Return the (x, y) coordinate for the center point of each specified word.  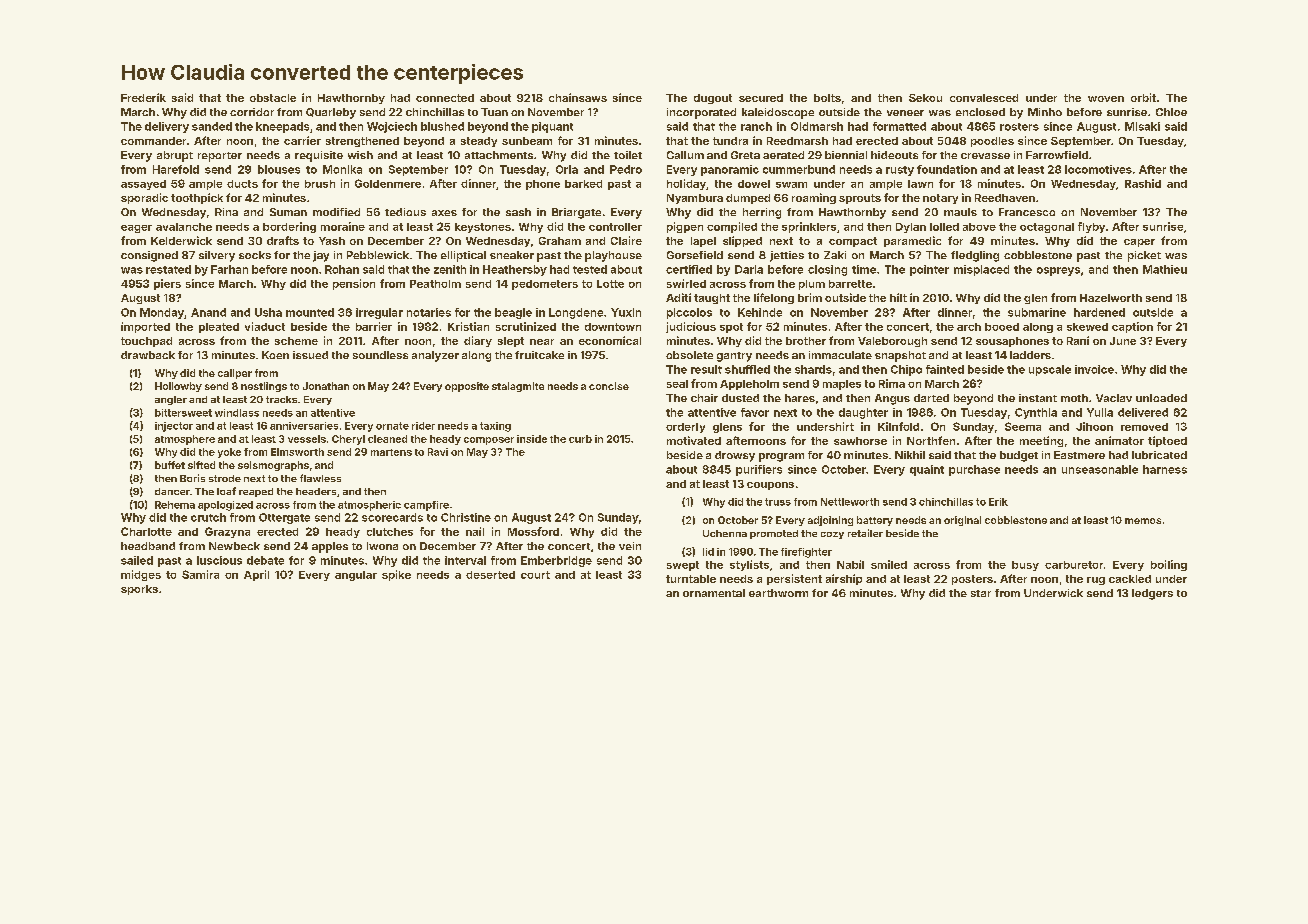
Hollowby (178, 387)
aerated (783, 155)
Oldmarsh (817, 126)
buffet (170, 465)
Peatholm (435, 284)
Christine (466, 517)
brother (806, 341)
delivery (167, 127)
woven (1106, 99)
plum (812, 285)
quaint (927, 470)
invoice (1094, 369)
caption (1132, 327)
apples (330, 547)
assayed (143, 185)
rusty (900, 171)
